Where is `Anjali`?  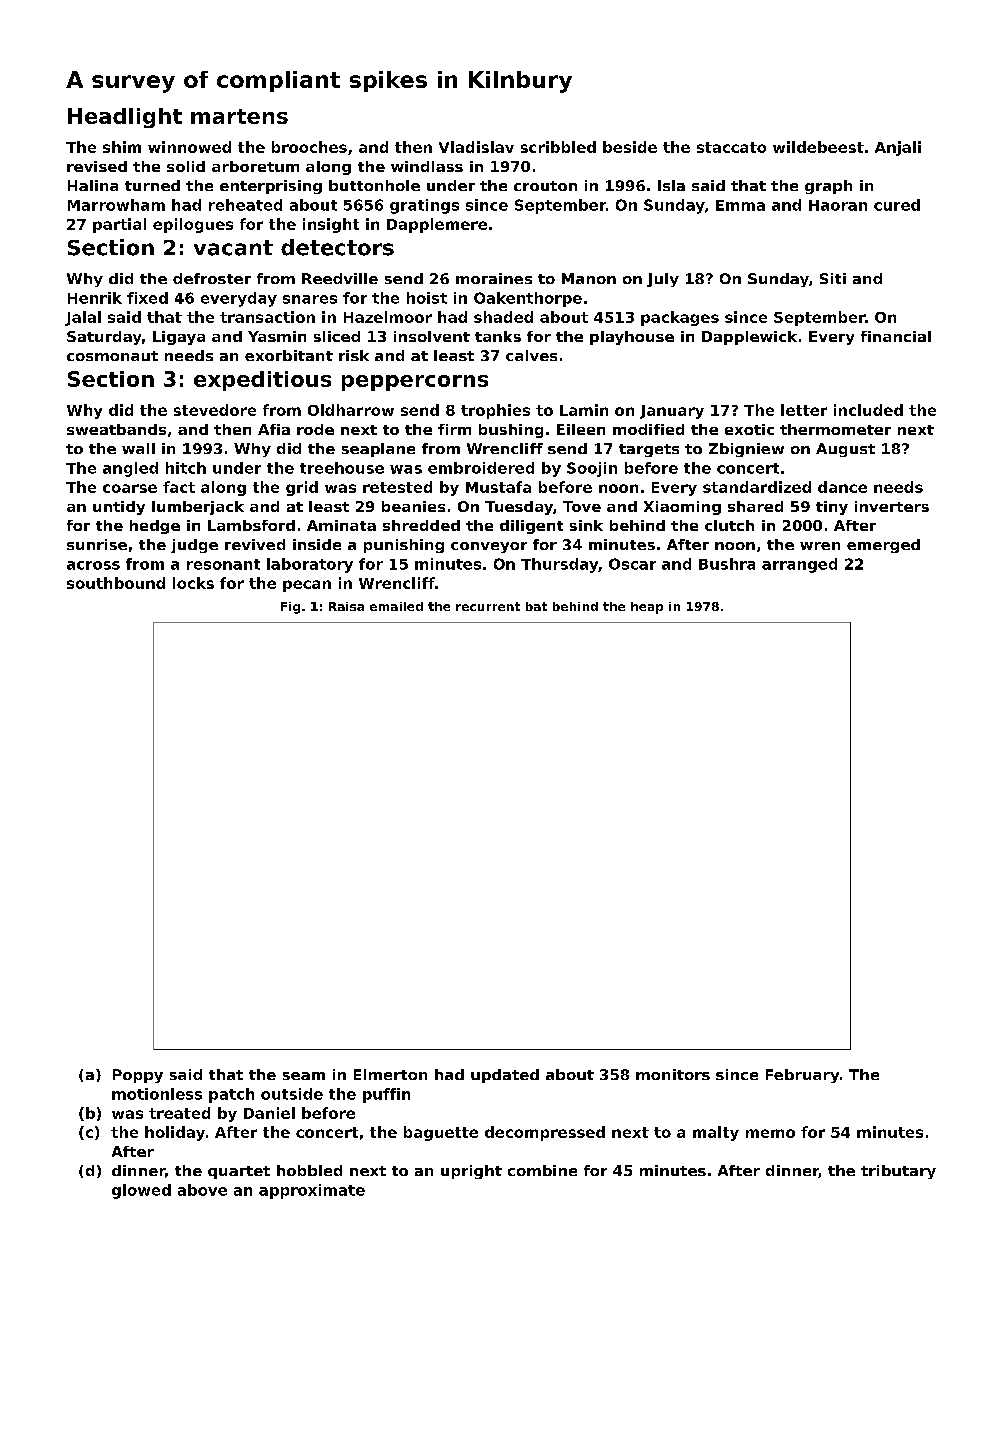 Anjali is located at coordinates (898, 148).
